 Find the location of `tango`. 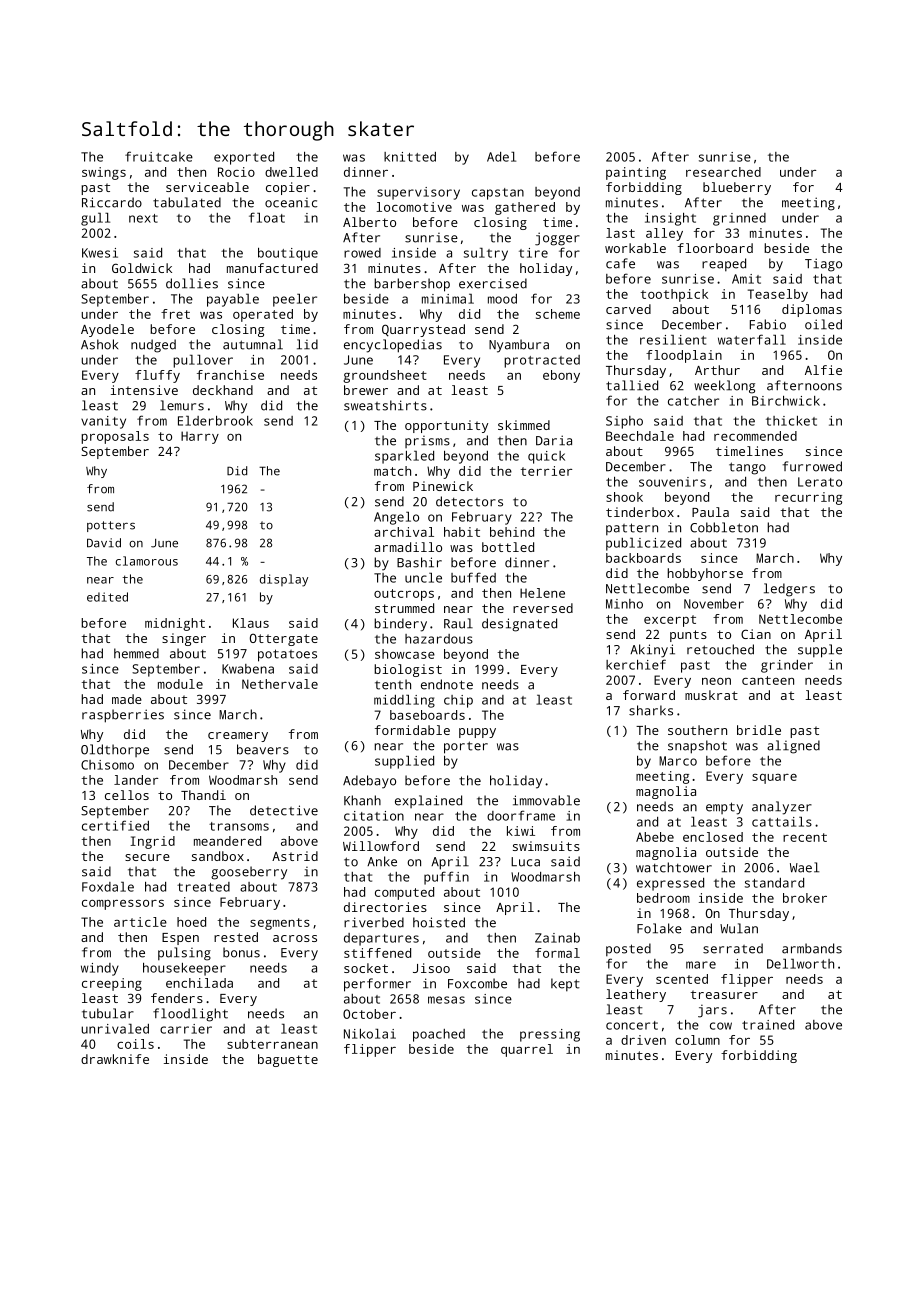

tango is located at coordinates (747, 468).
